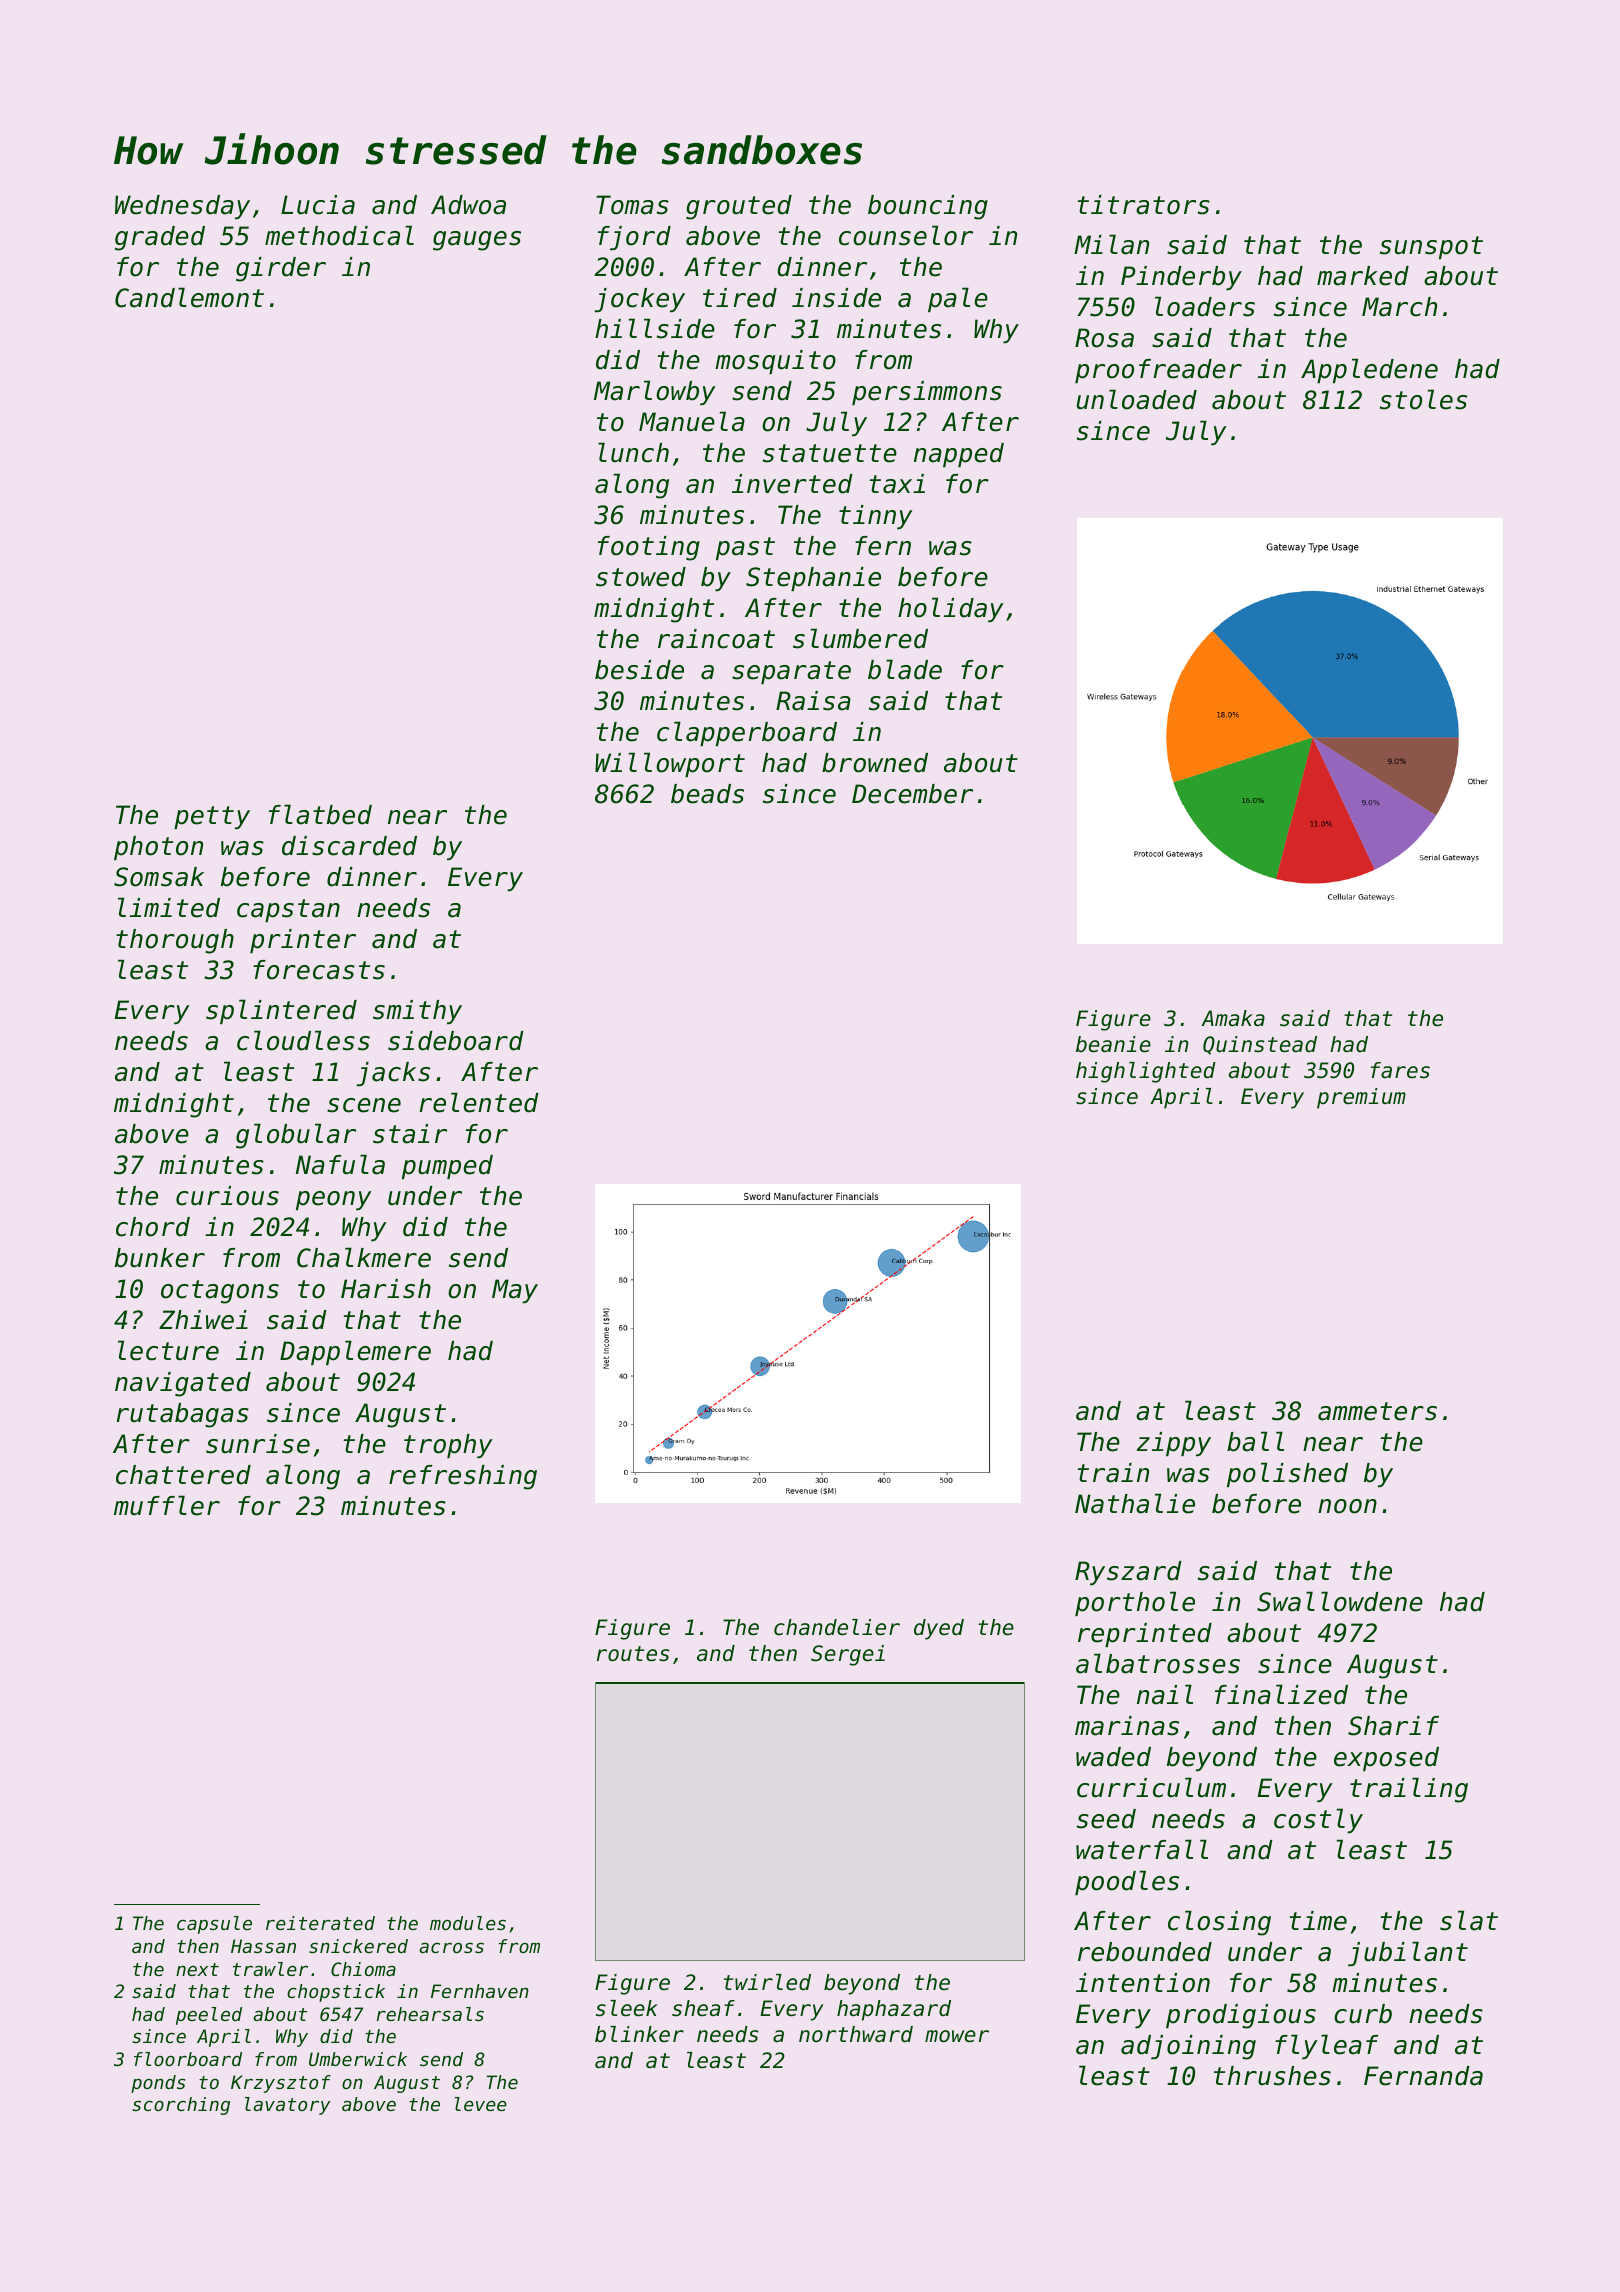 Image resolution: width=1620 pixels, height=2292 pixels. What do you see at coordinates (281, 269) in the screenshot?
I see `girder` at bounding box center [281, 269].
